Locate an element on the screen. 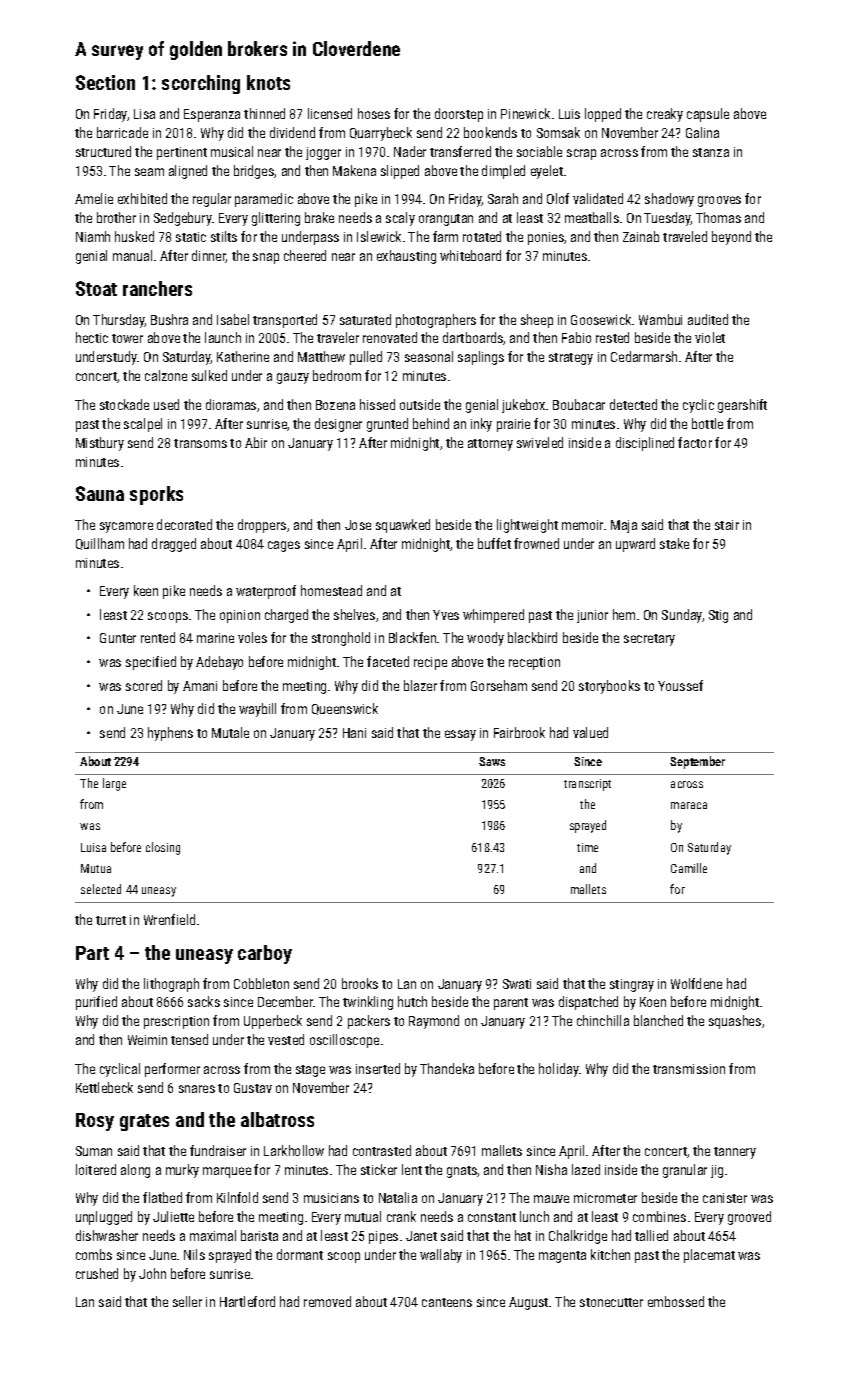 The image size is (849, 1400). embossed is located at coordinates (676, 1301).
